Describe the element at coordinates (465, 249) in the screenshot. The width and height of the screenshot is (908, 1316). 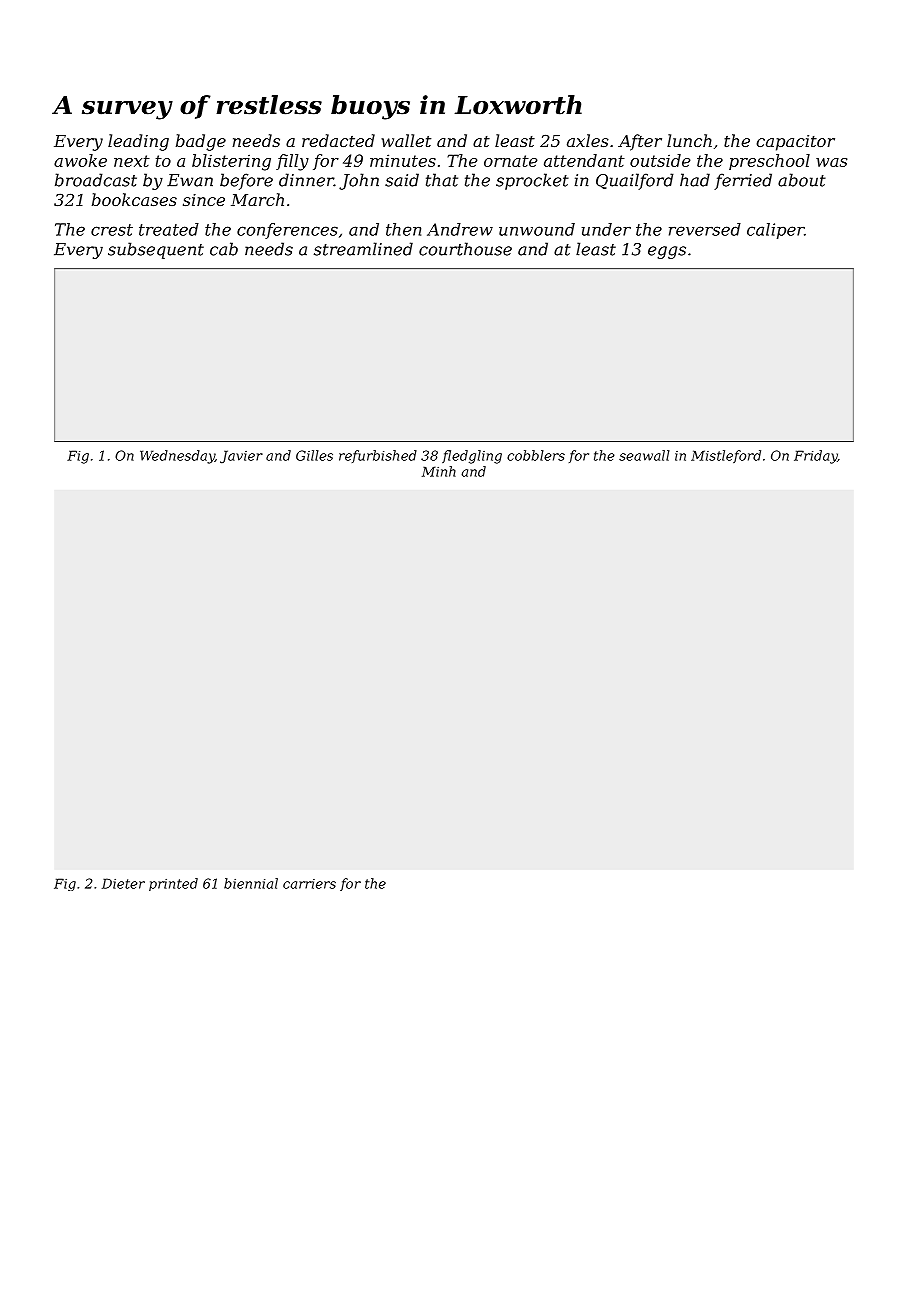
I see `courthouse` at that location.
